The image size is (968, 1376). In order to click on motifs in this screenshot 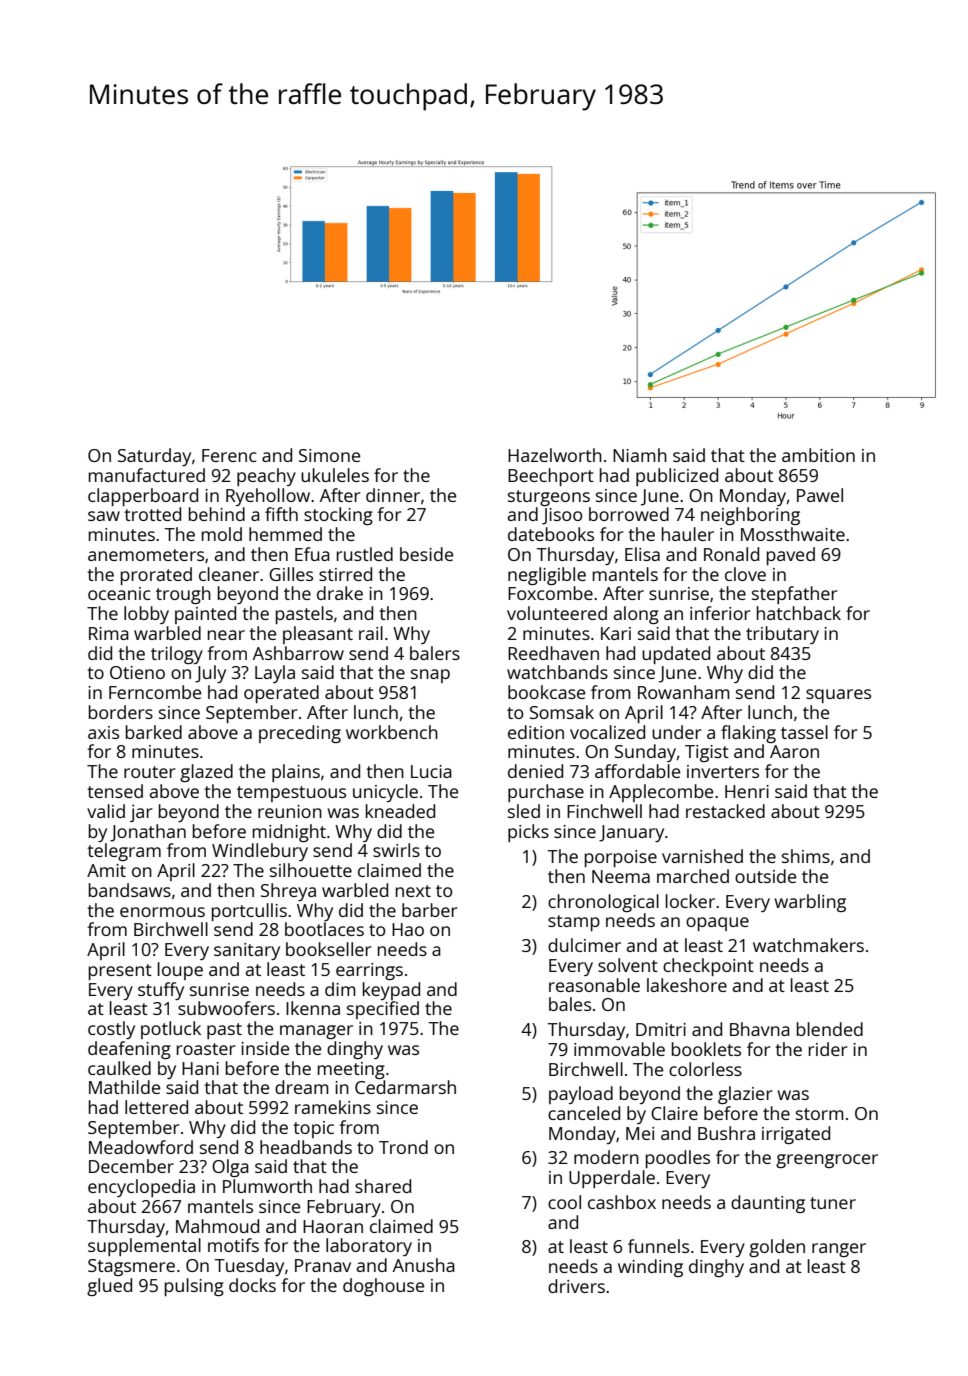, I will do `click(233, 1245)`.
